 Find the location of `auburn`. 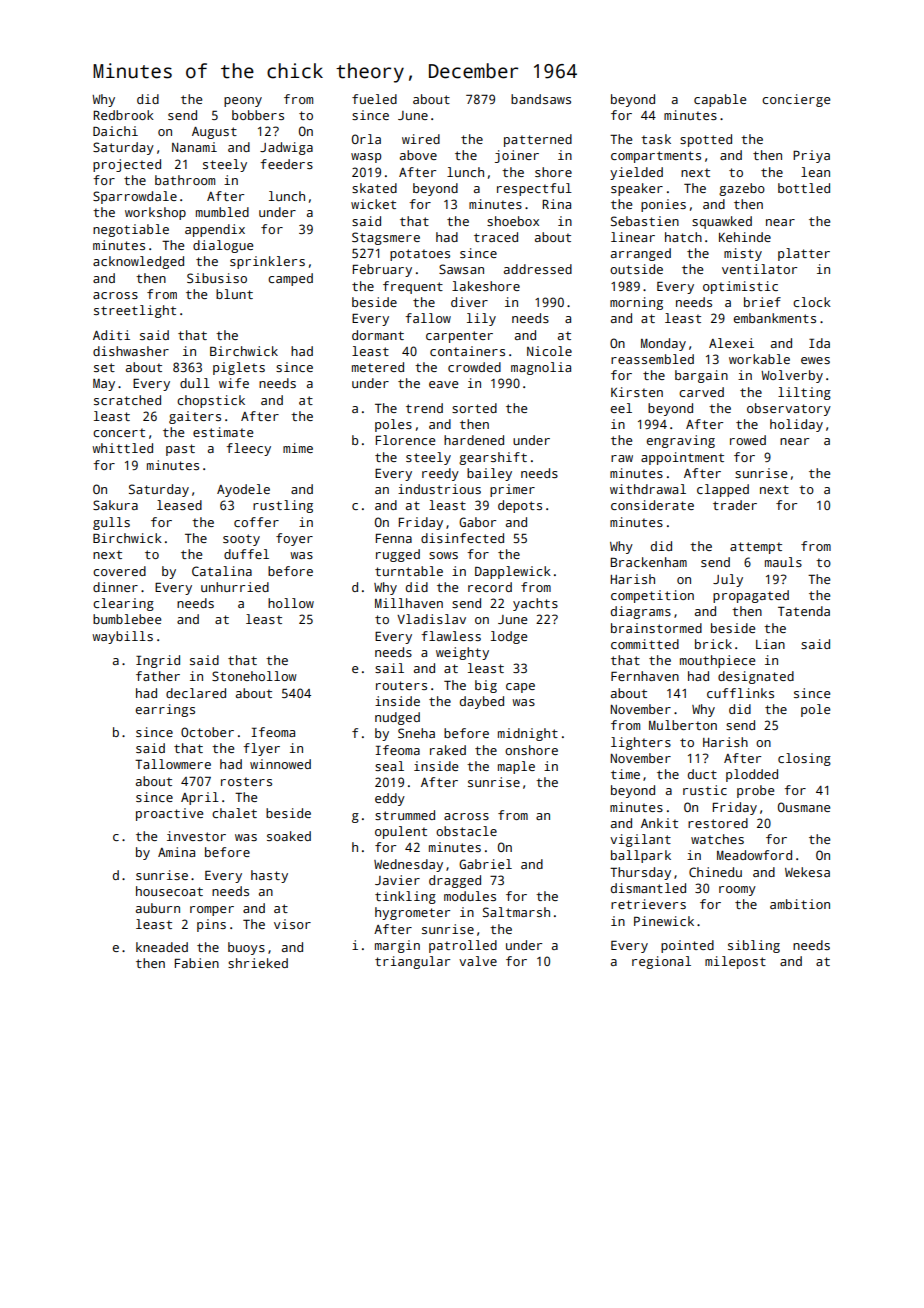

auburn is located at coordinates (158, 908).
